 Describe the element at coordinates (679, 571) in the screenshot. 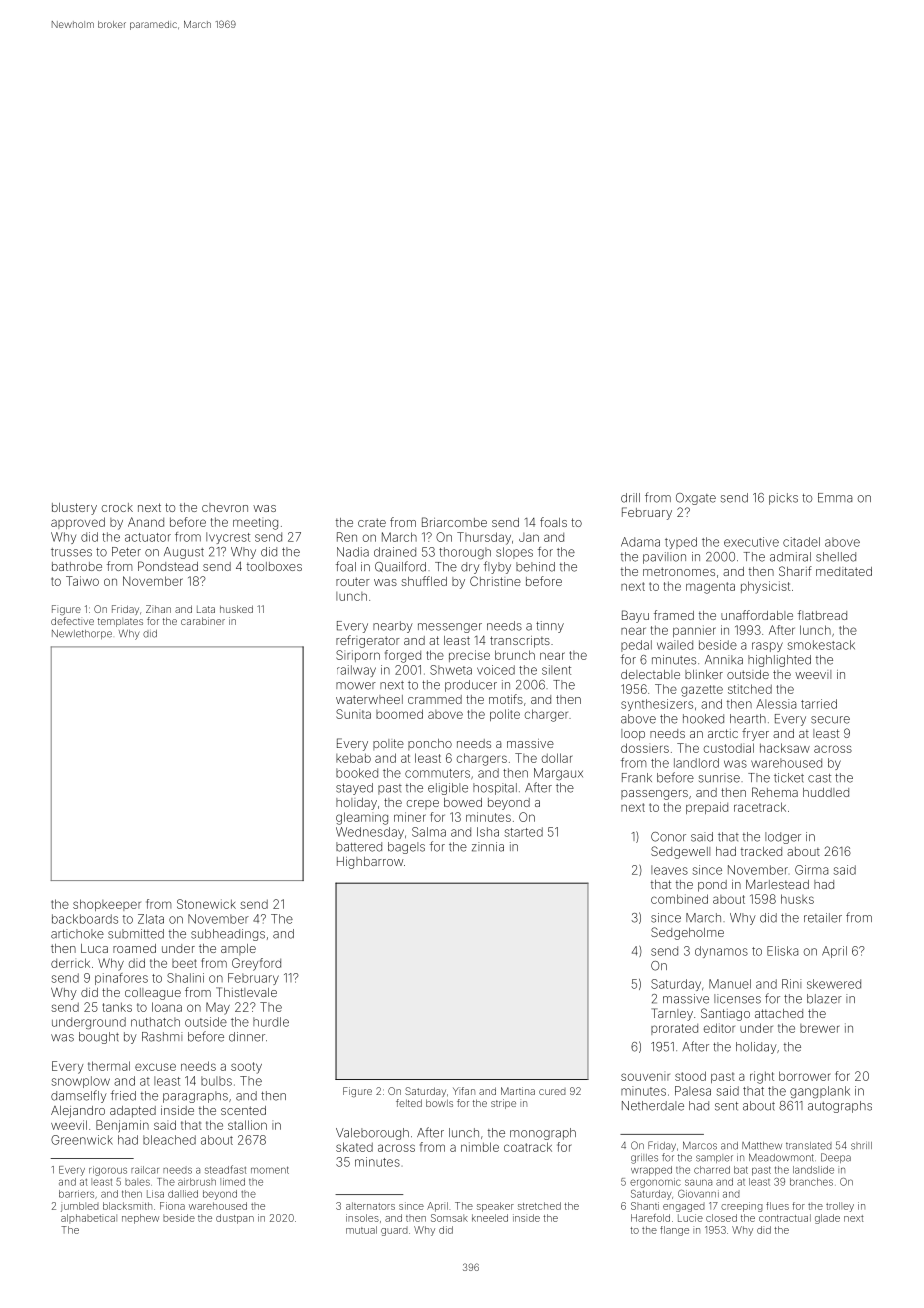

I see `metronomes` at that location.
